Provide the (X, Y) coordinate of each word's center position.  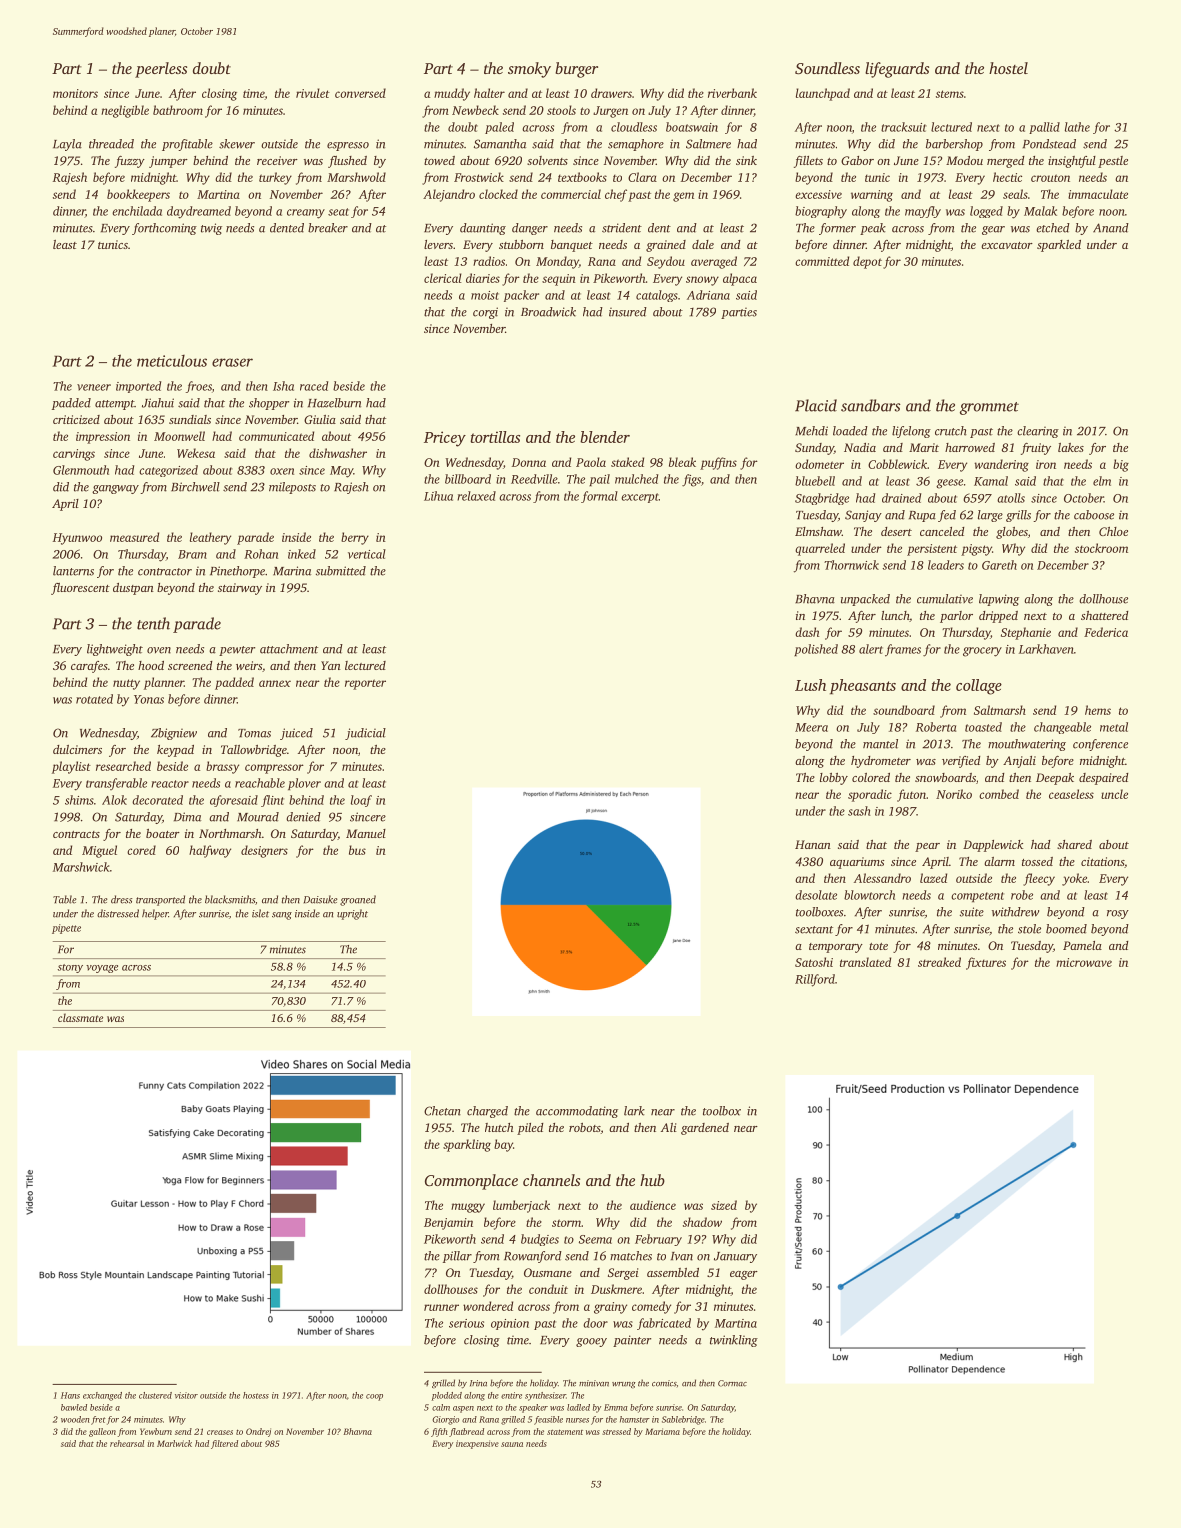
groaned (358, 900)
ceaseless (1071, 794)
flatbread (466, 1432)
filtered (224, 1444)
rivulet (313, 93)
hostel (1008, 68)
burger (576, 70)
